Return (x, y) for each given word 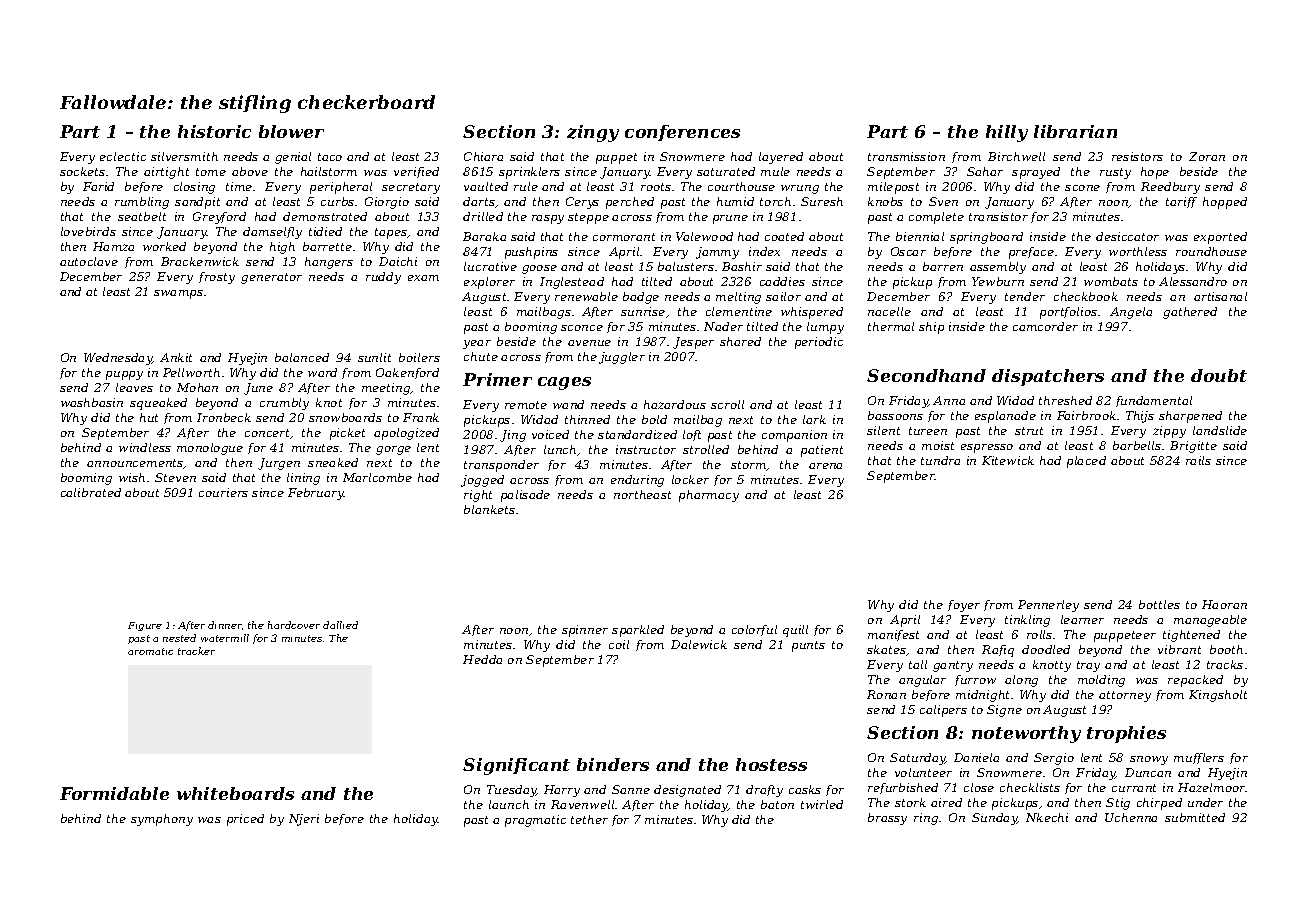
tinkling (1027, 621)
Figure (145, 626)
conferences (682, 133)
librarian (1075, 131)
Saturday (918, 759)
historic (214, 131)
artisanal (1220, 296)
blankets (489, 509)
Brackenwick (200, 261)
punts (808, 646)
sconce (582, 328)
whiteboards (235, 793)
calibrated (91, 492)
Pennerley (1048, 606)
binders (613, 764)
